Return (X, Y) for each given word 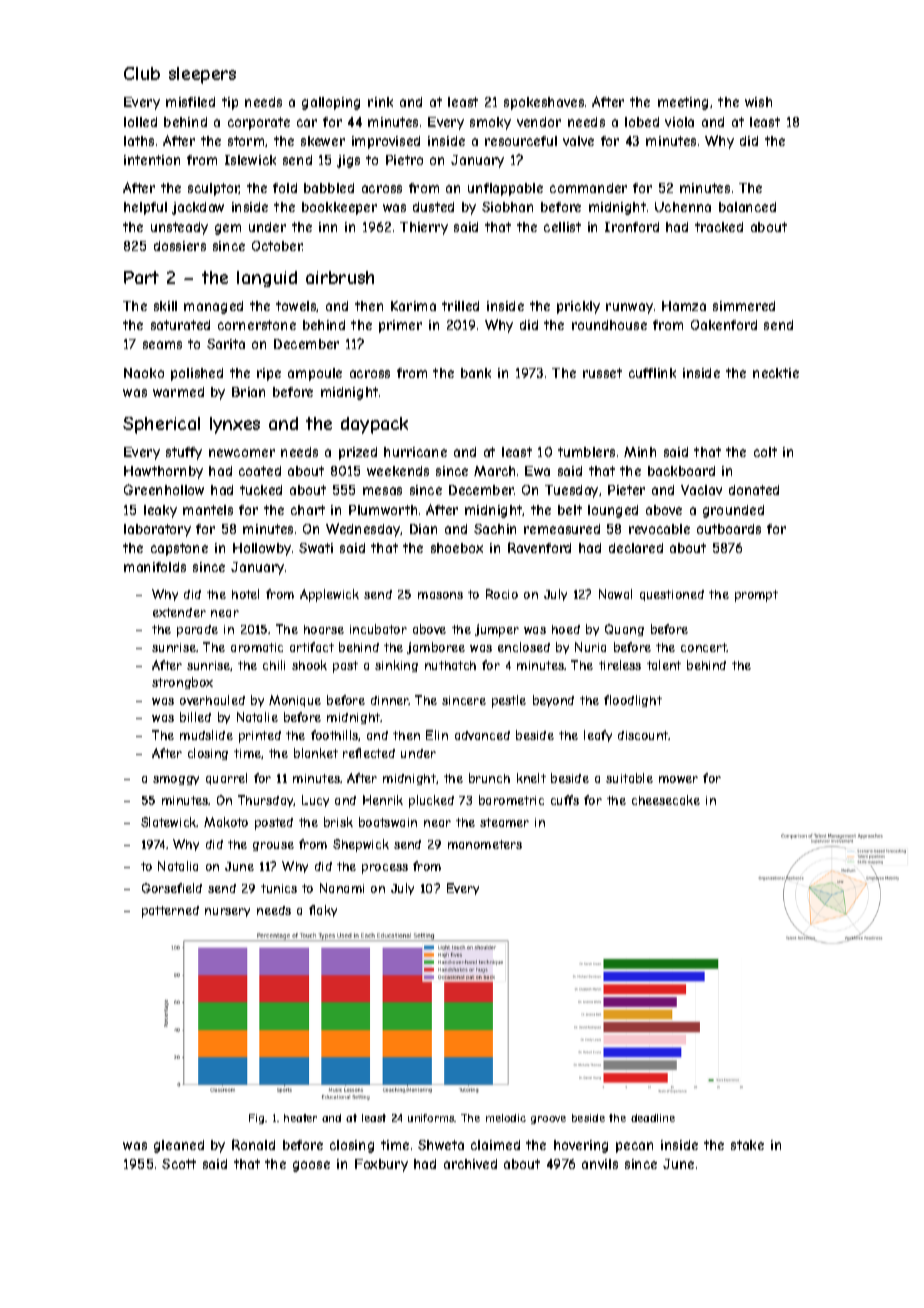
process (385, 869)
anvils (600, 1164)
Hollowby (262, 549)
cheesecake (666, 800)
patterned (170, 912)
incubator (378, 629)
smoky (490, 123)
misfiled (190, 102)
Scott (179, 1164)
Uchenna (683, 207)
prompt (756, 596)
